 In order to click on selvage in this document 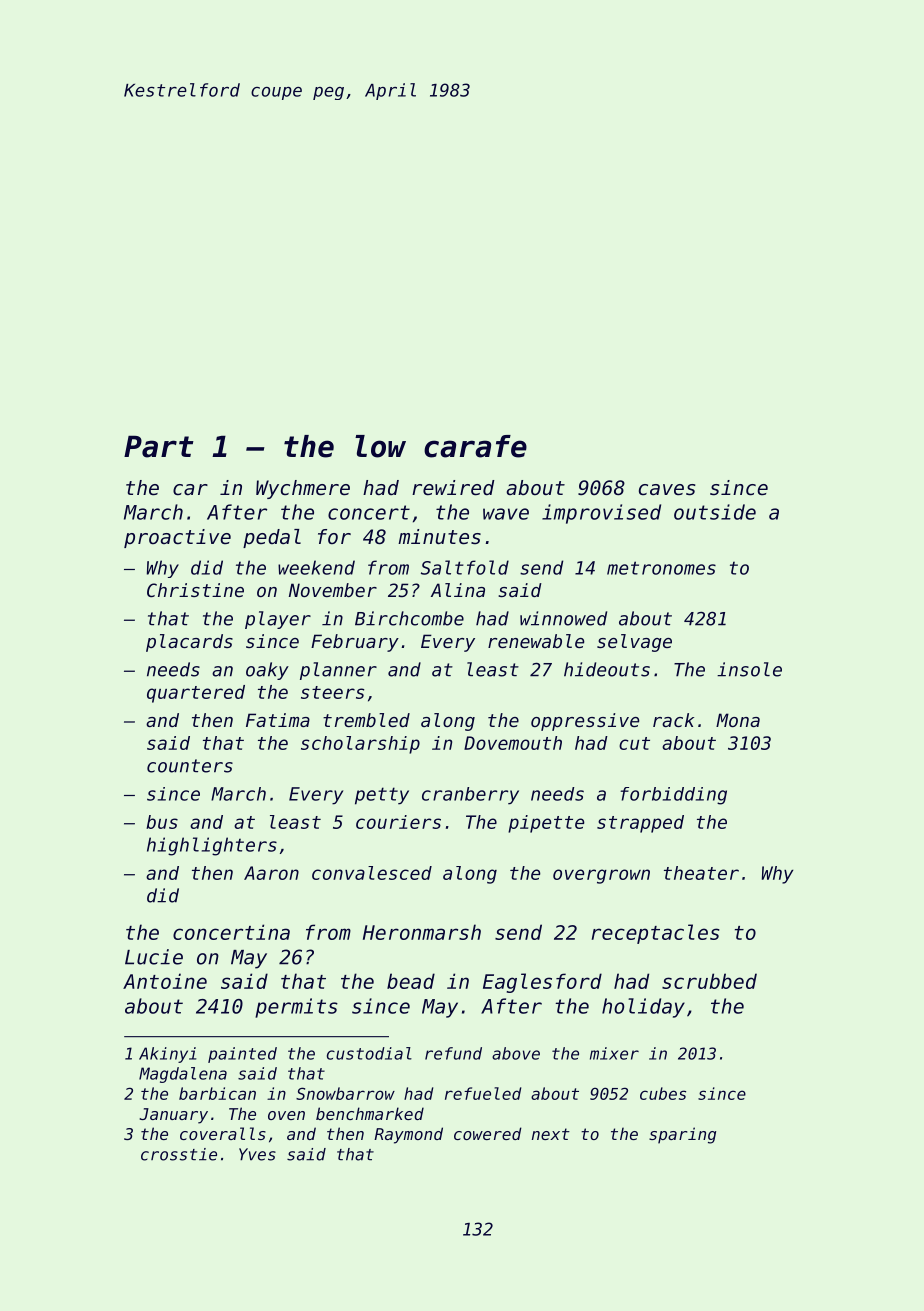, I will do `click(634, 643)`.
